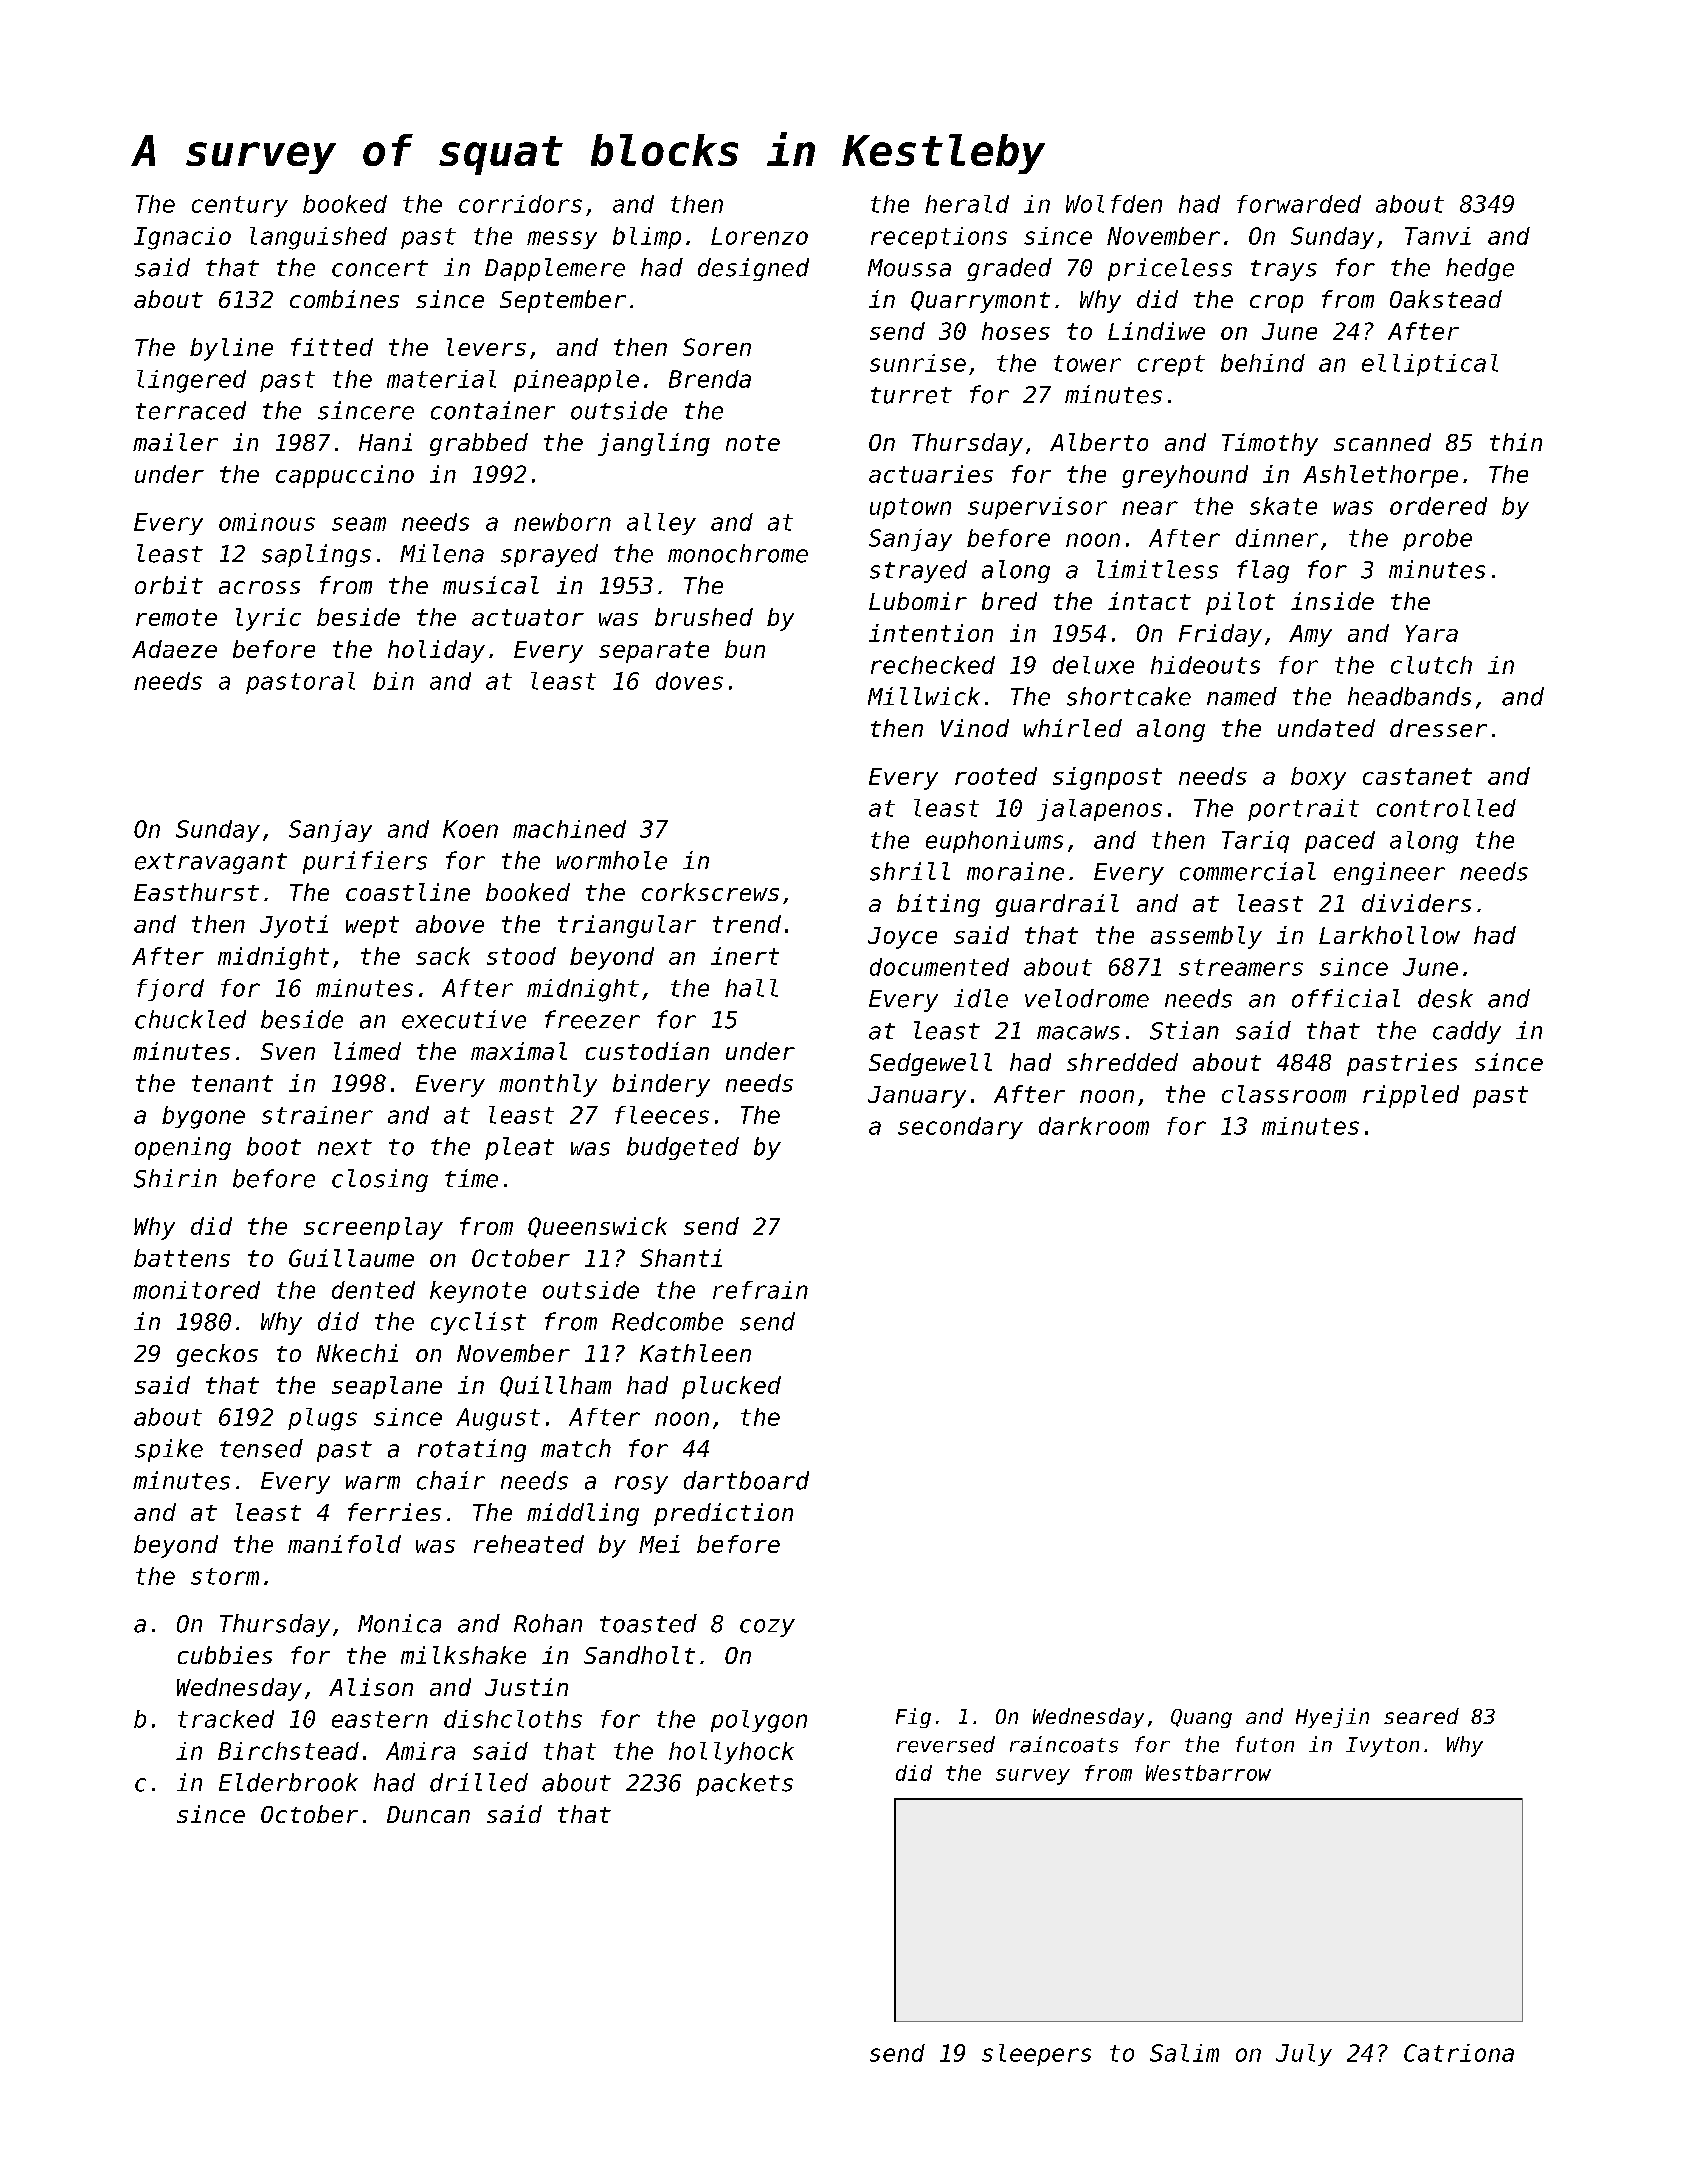 The image size is (1683, 2178). I want to click on doves, so click(689, 681).
